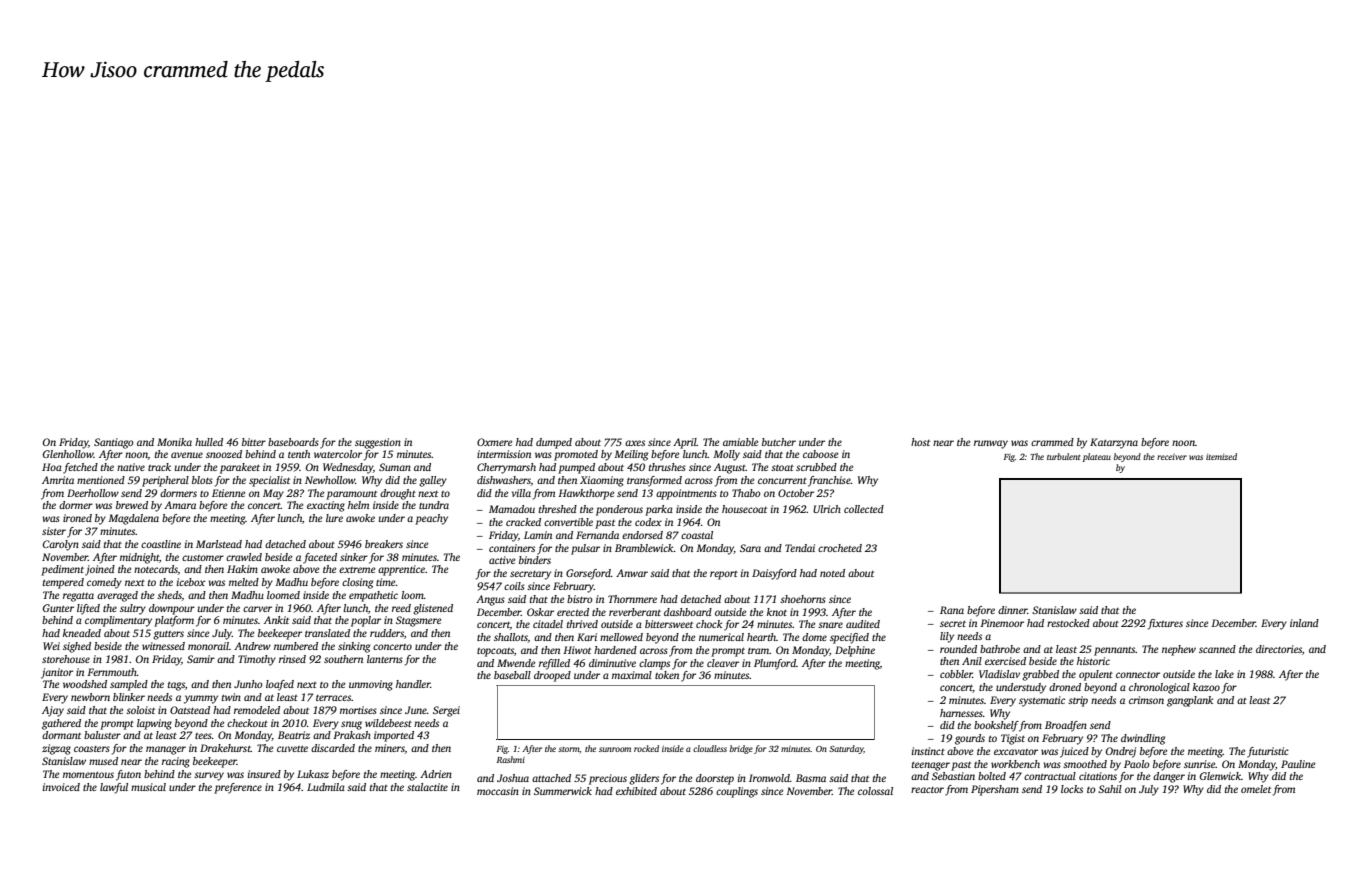 This image has width=1372, height=887. I want to click on suggestion, so click(378, 443).
